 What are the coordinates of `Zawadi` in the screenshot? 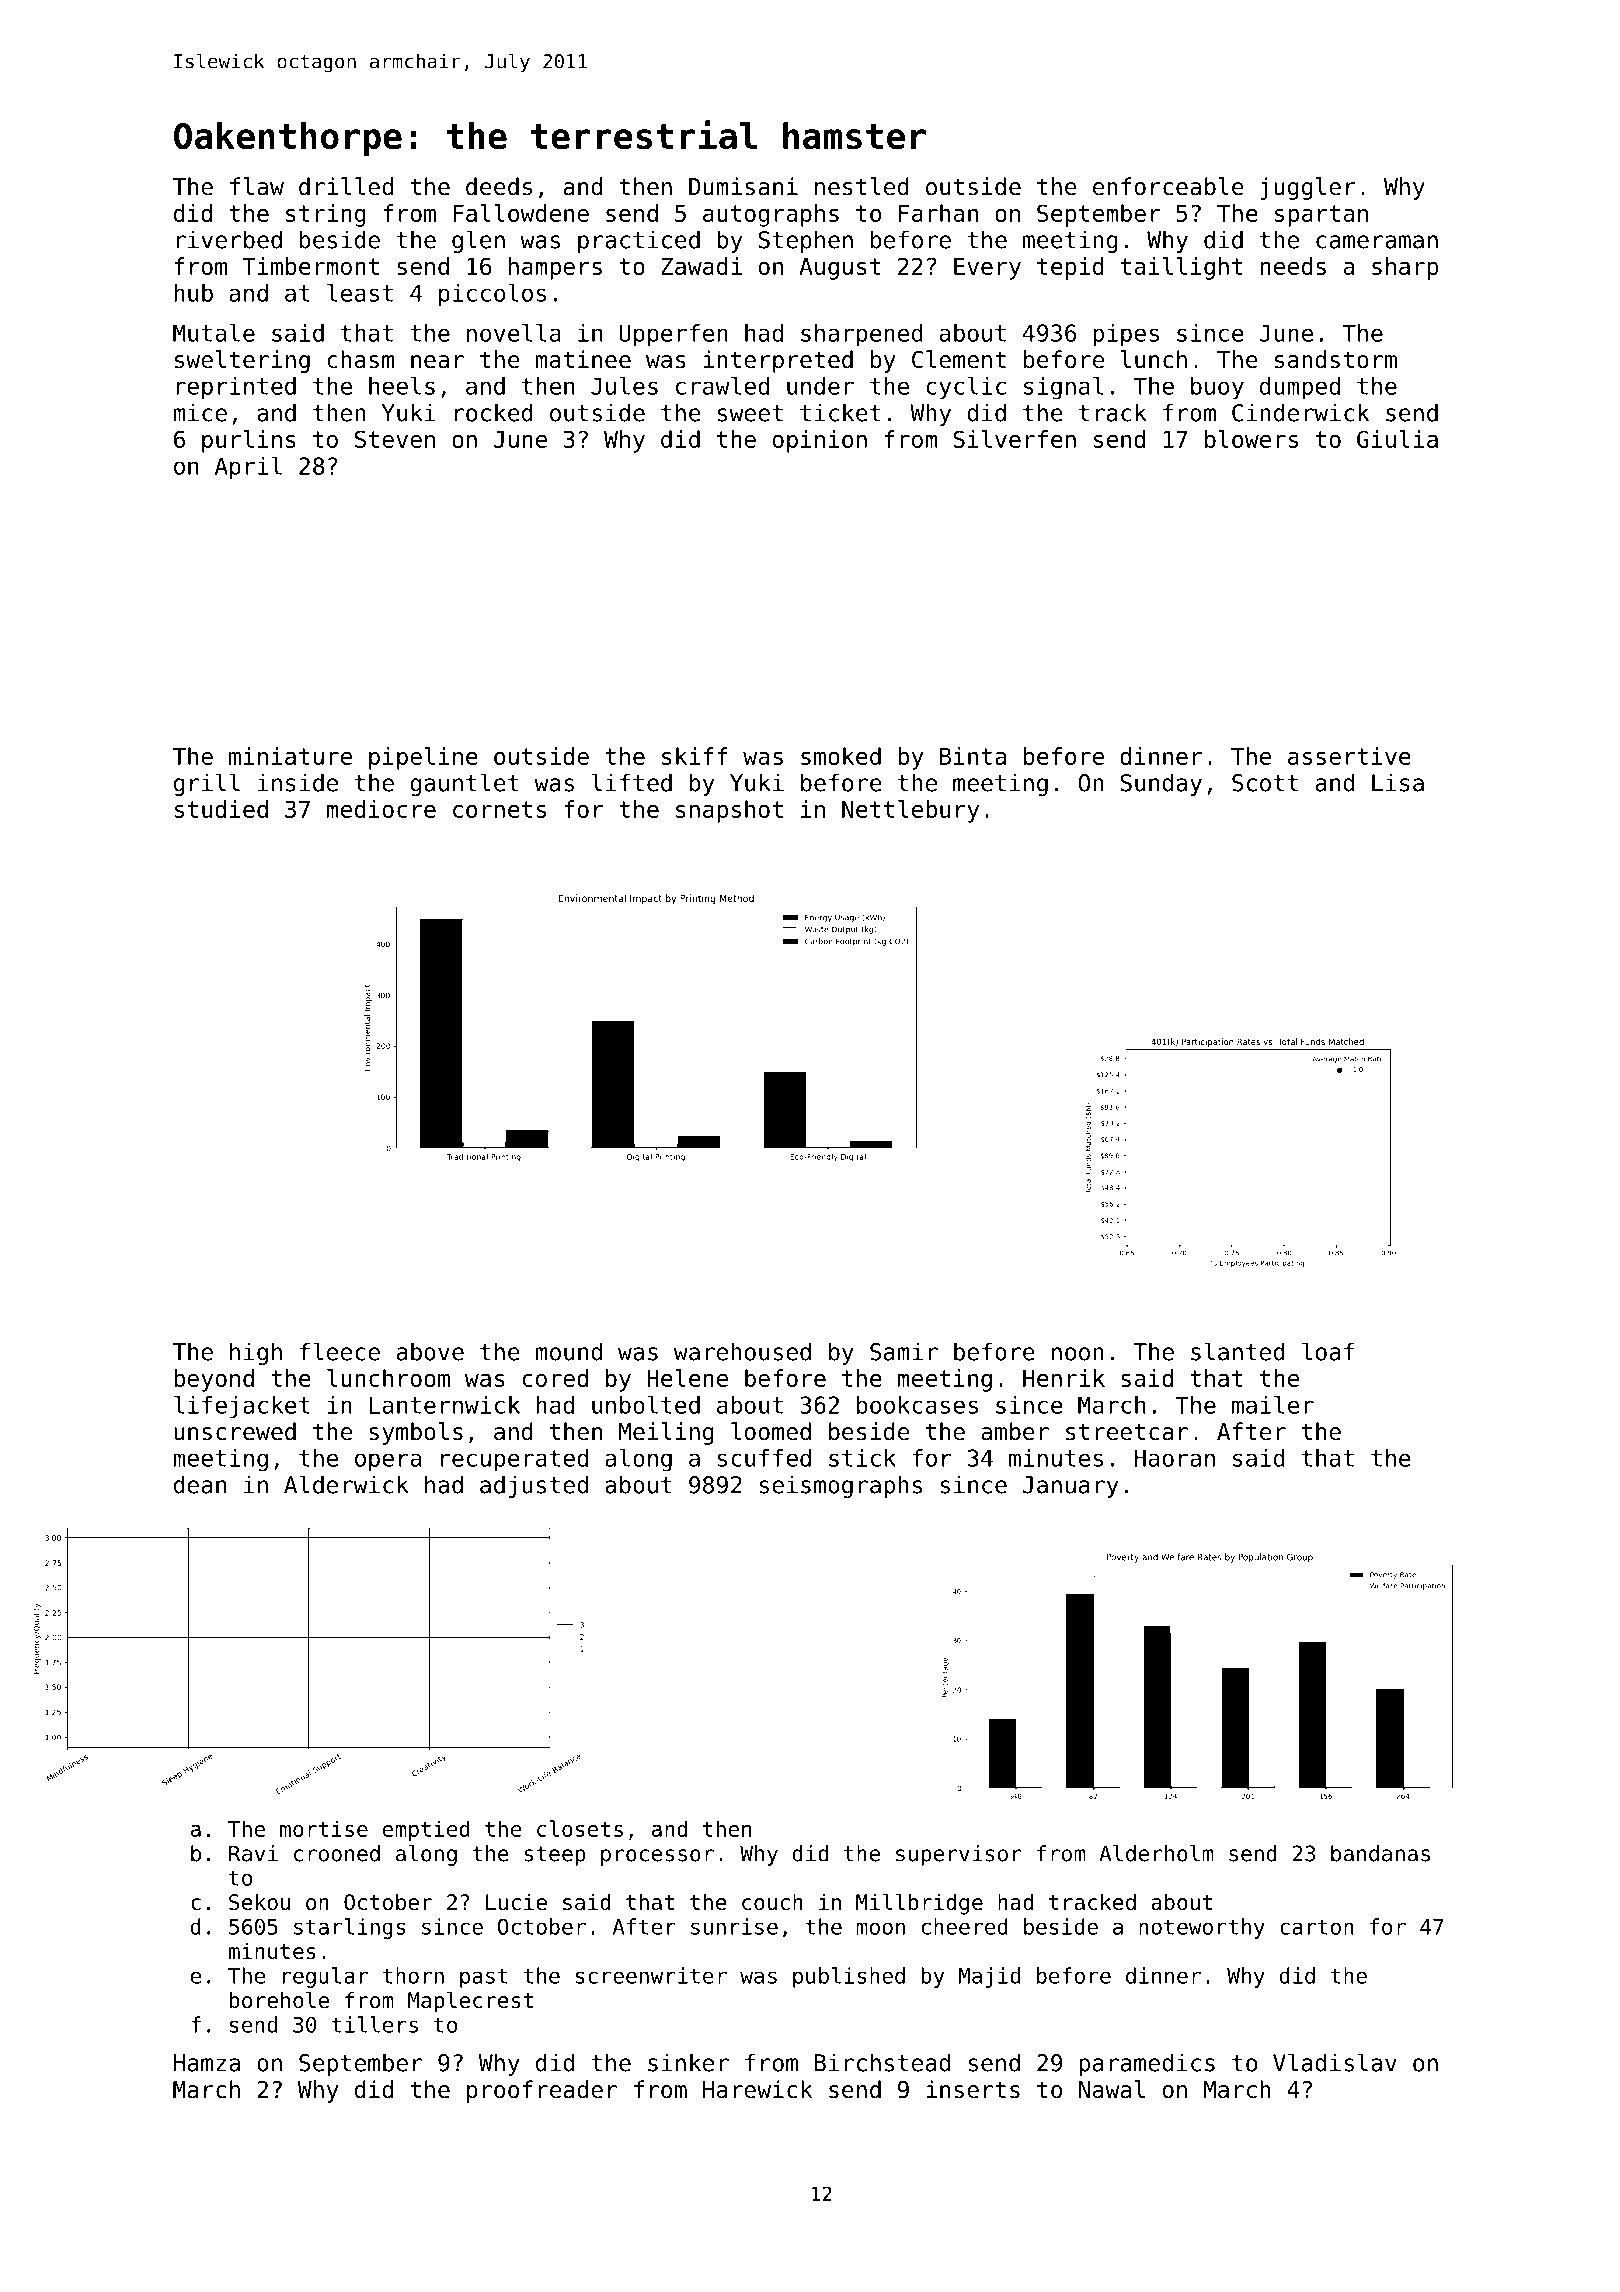 It's located at (701, 266).
